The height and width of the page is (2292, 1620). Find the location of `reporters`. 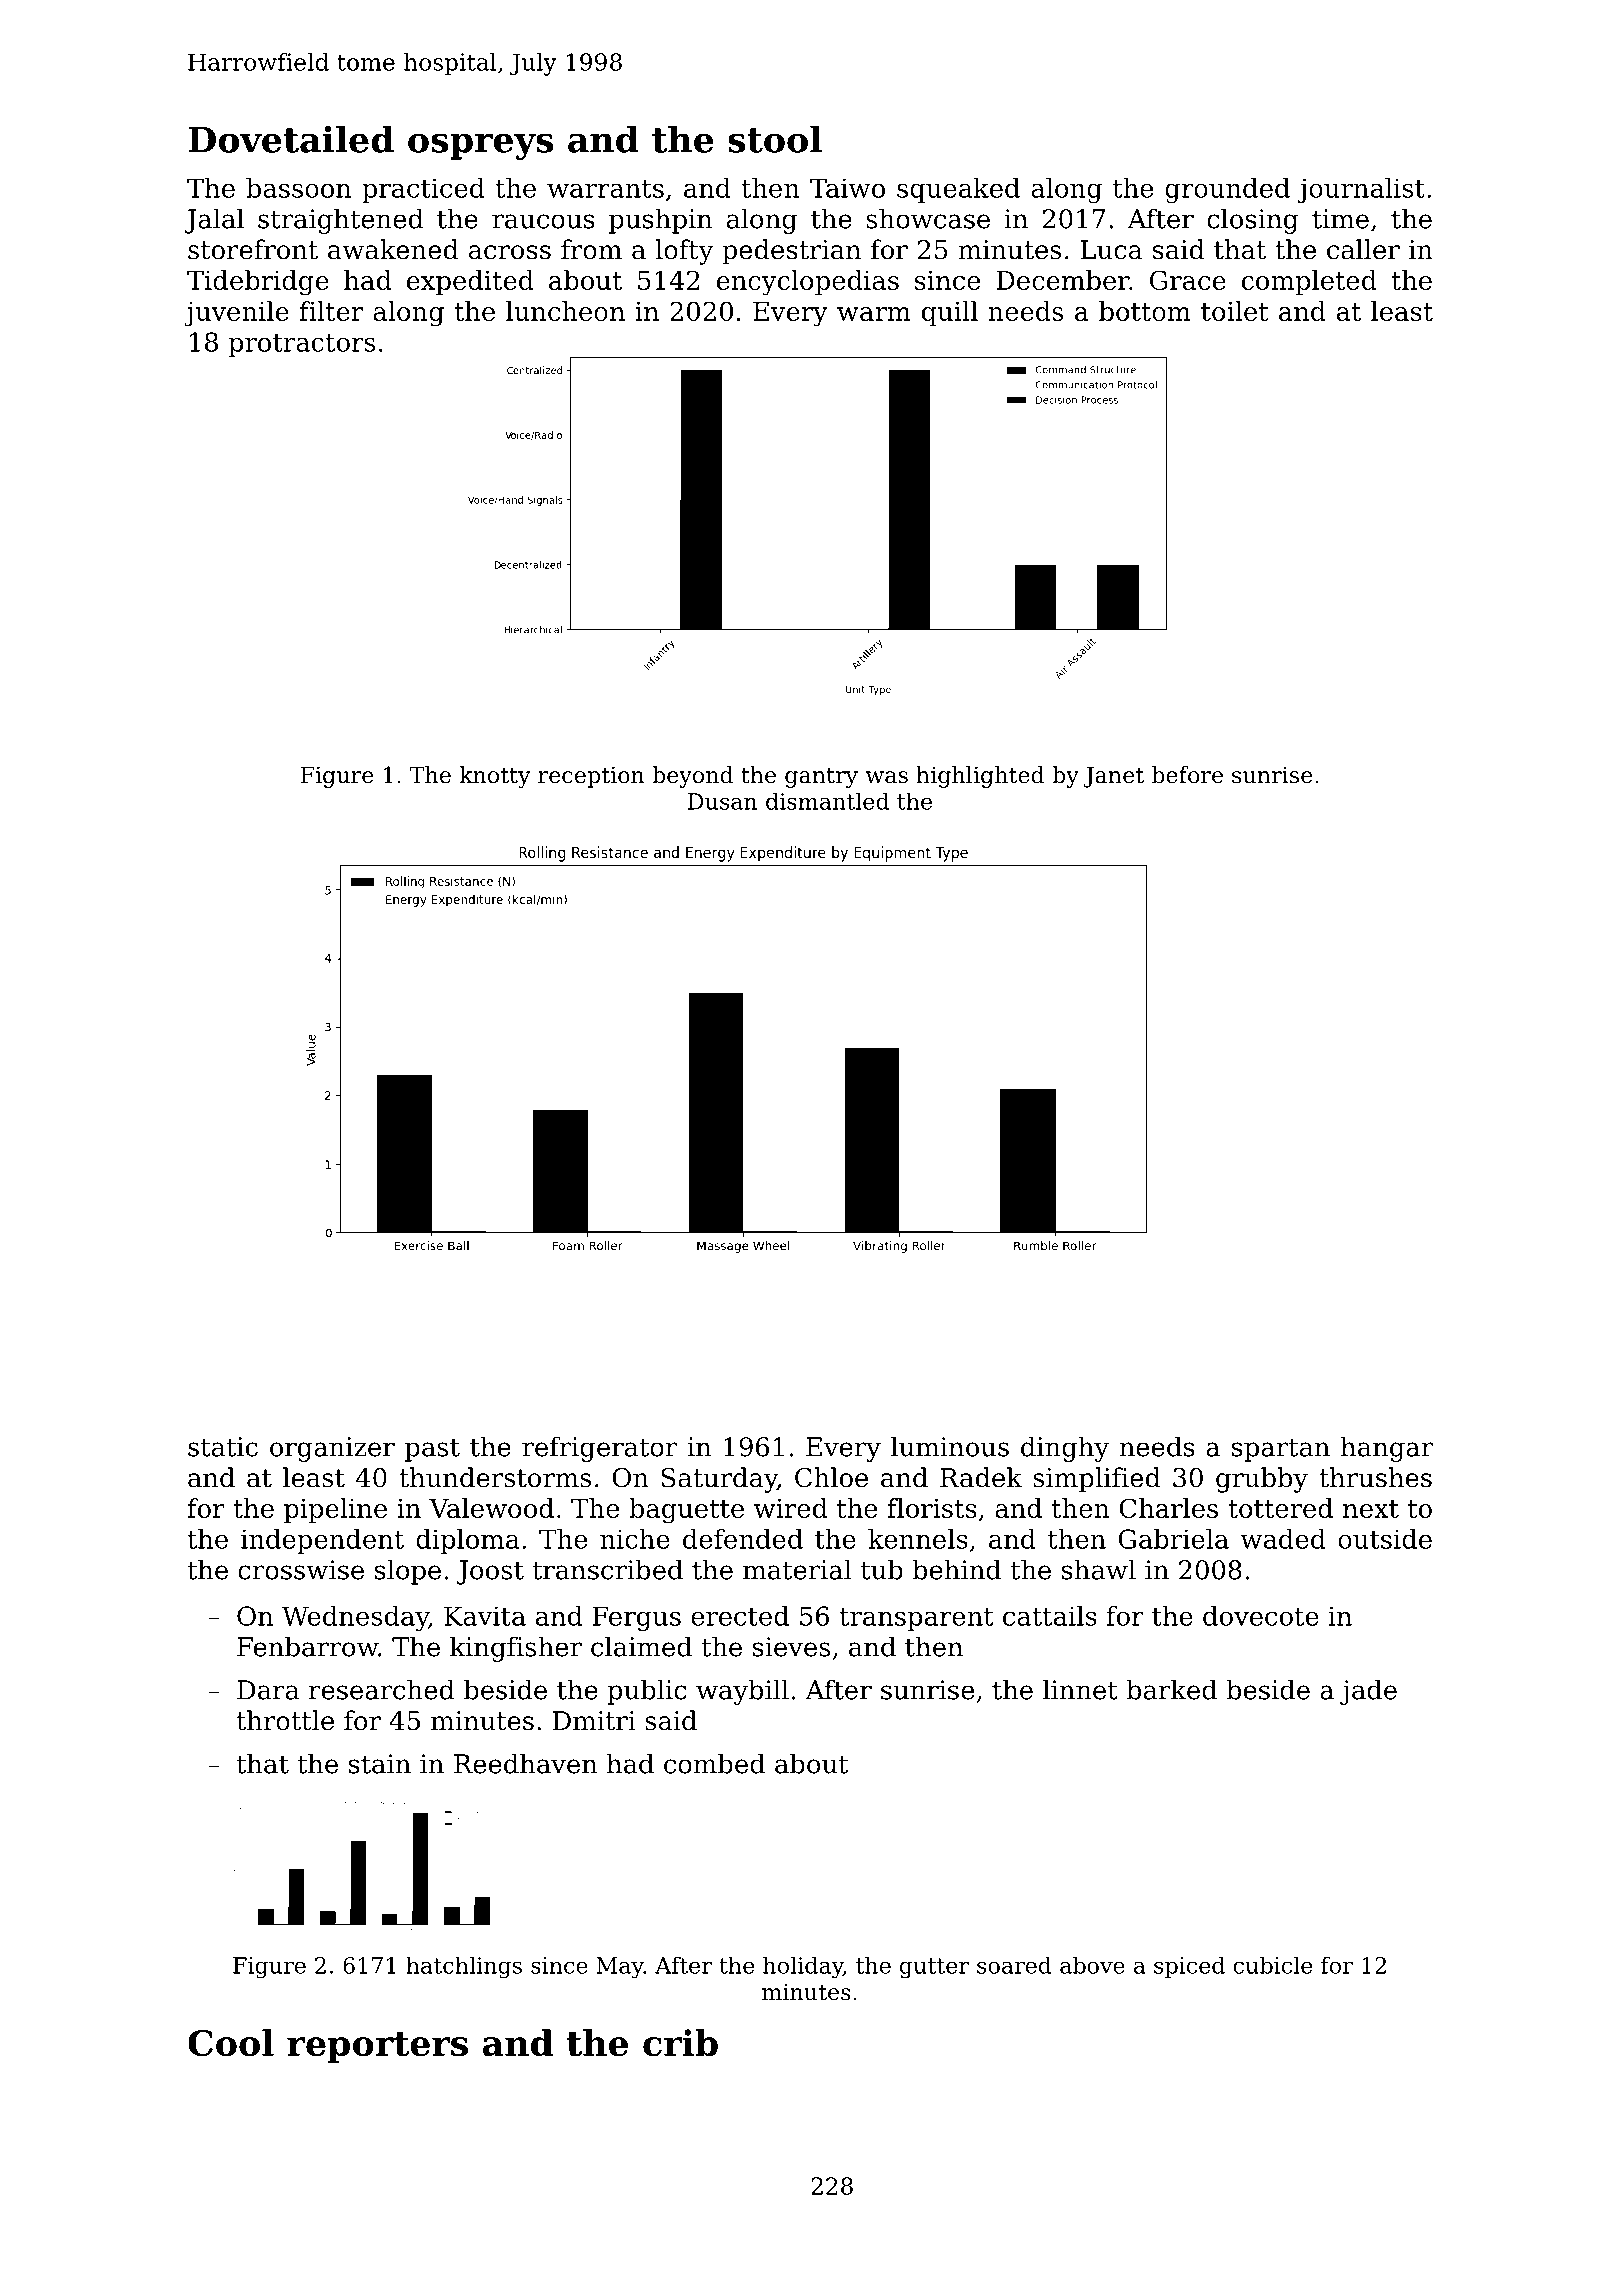

reporters is located at coordinates (377, 2047).
